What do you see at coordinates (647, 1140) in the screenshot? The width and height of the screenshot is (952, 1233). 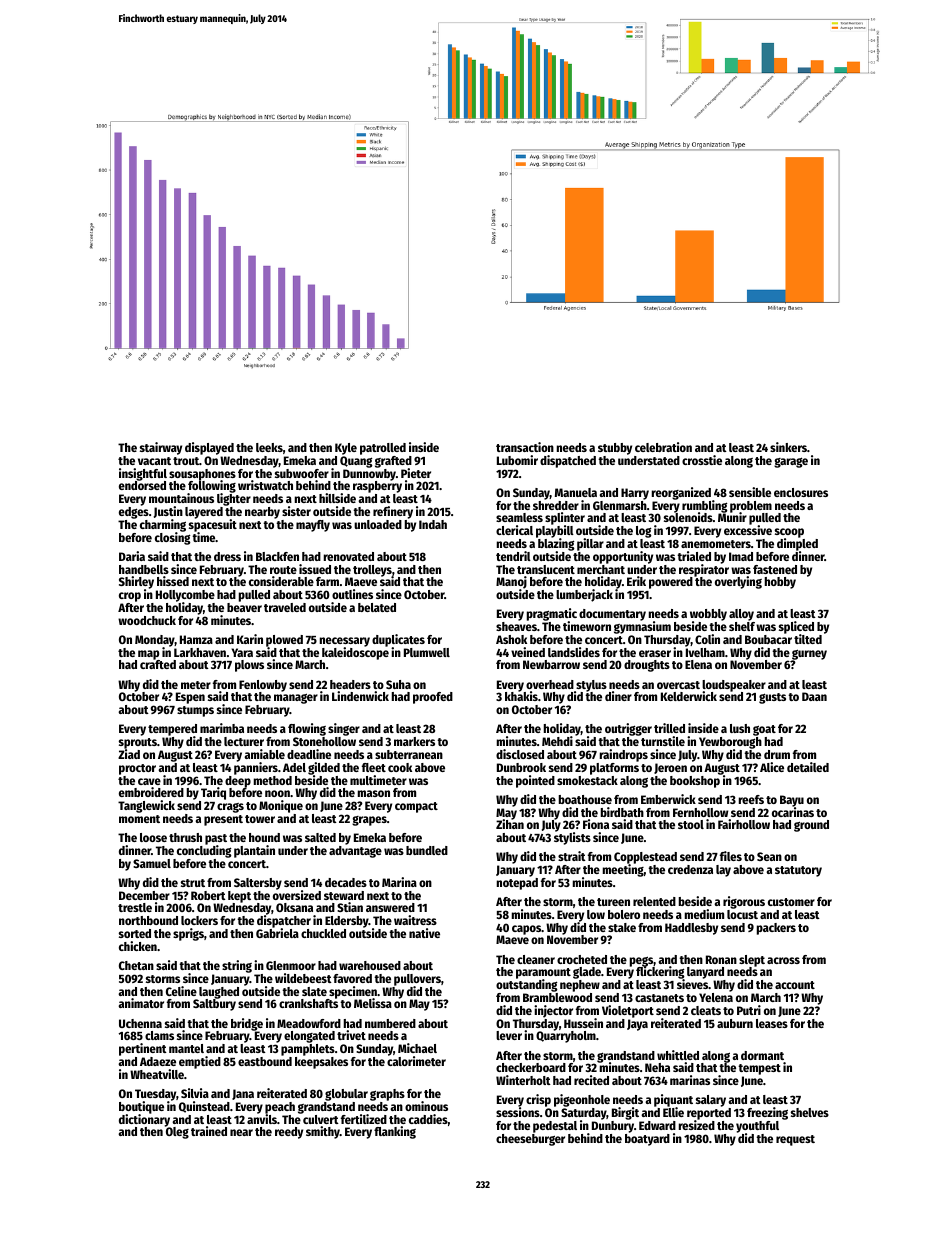 I see `boatyard` at bounding box center [647, 1140].
